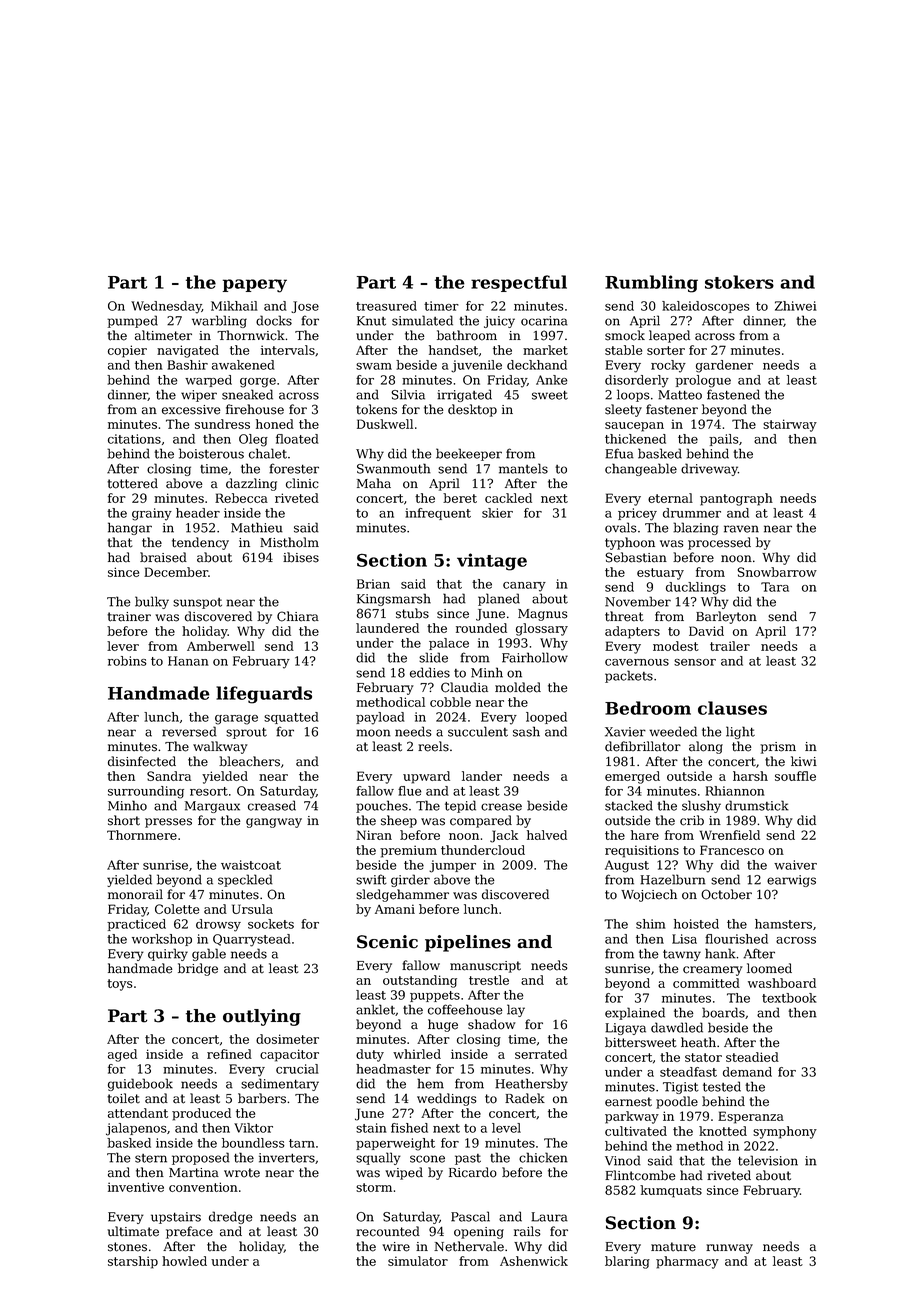 This screenshot has width=924, height=1308. Describe the element at coordinates (371, 321) in the screenshot. I see `Knut` at that location.
